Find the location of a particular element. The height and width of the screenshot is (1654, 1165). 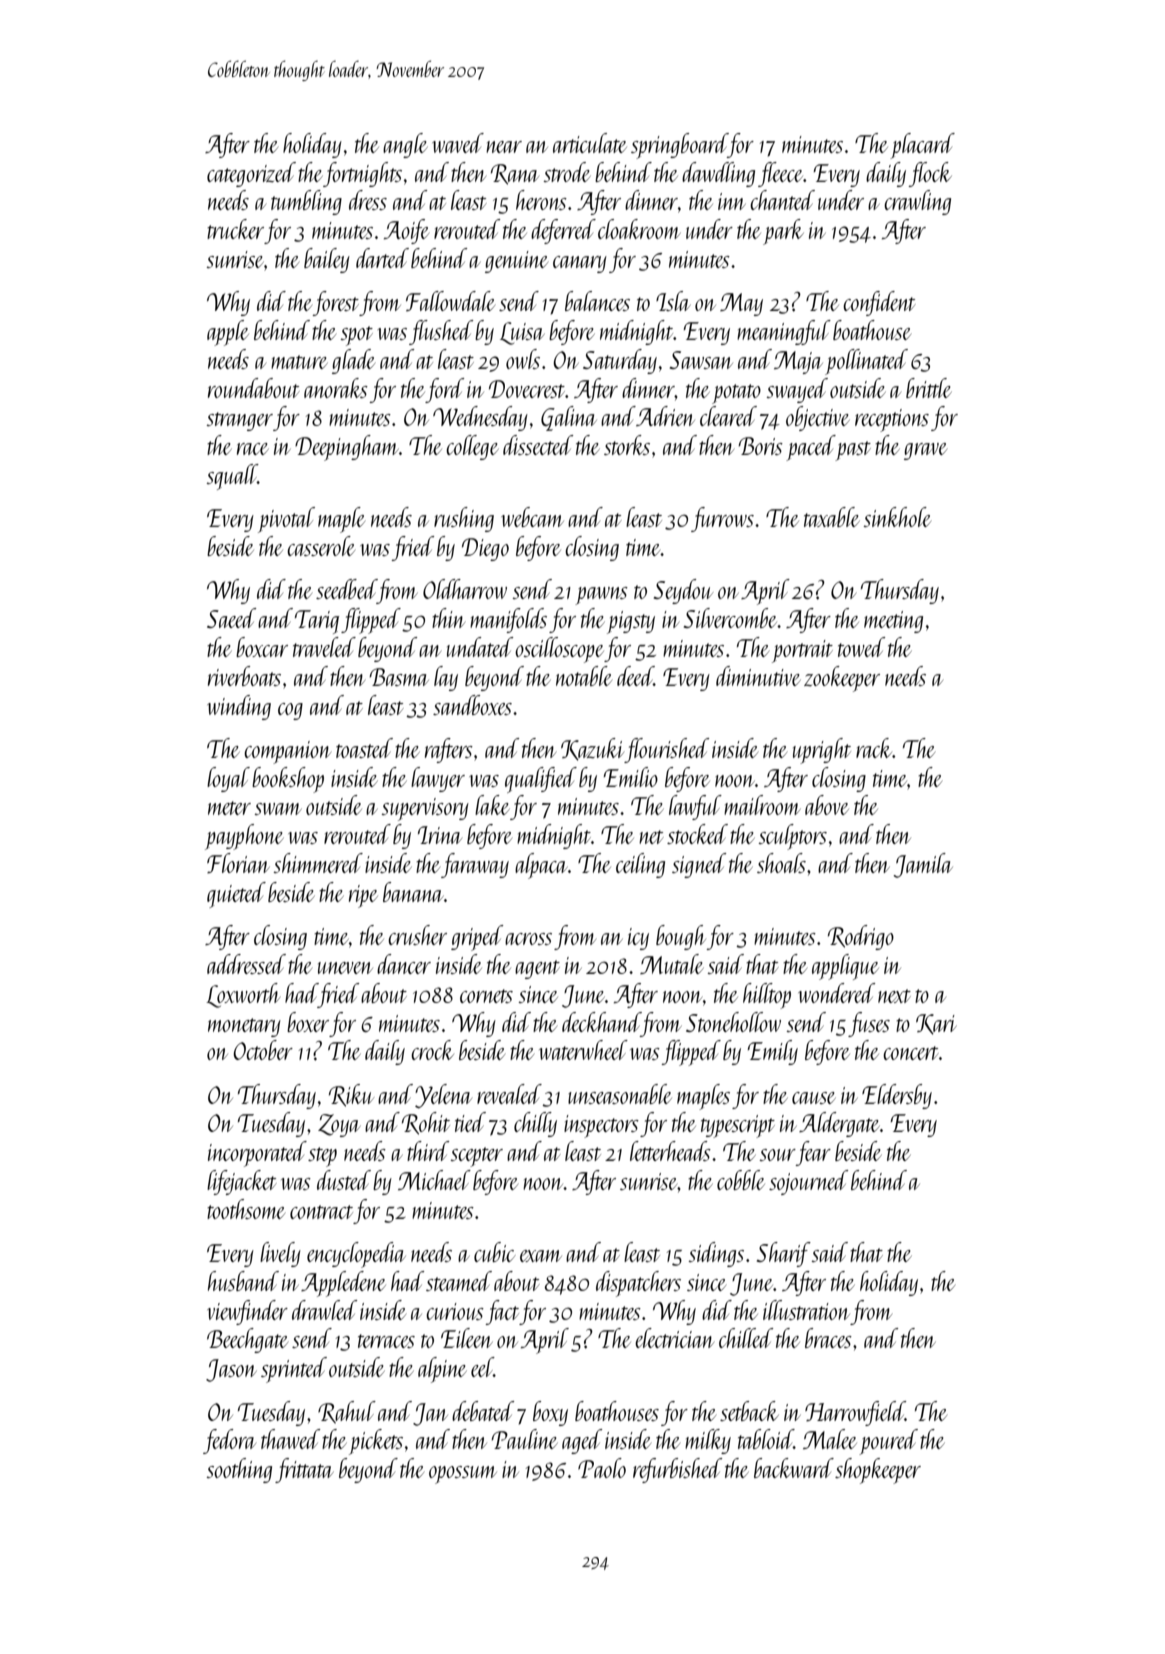

typescript is located at coordinates (738, 1126).
